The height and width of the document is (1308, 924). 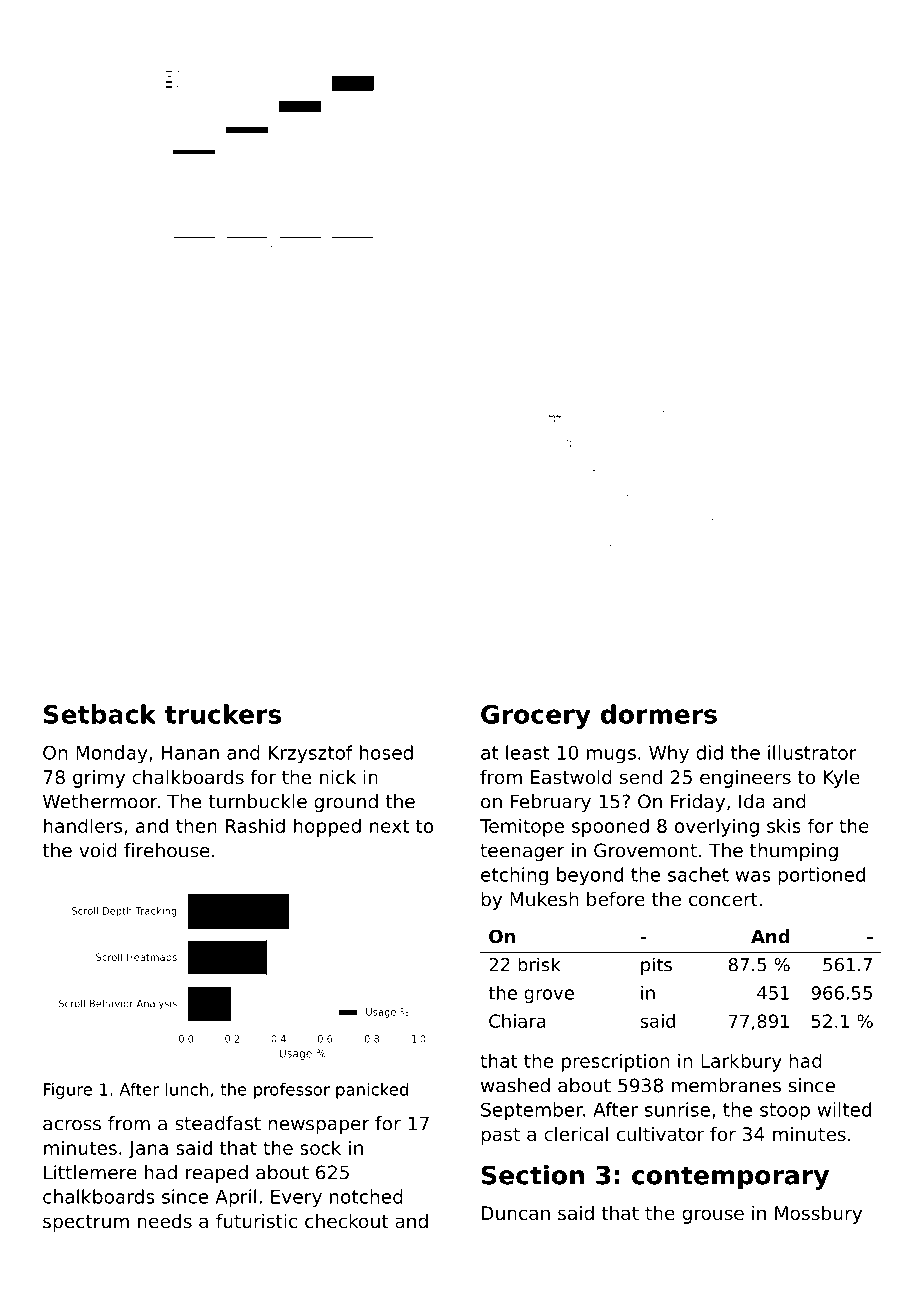 I want to click on illustrator, so click(x=812, y=752).
